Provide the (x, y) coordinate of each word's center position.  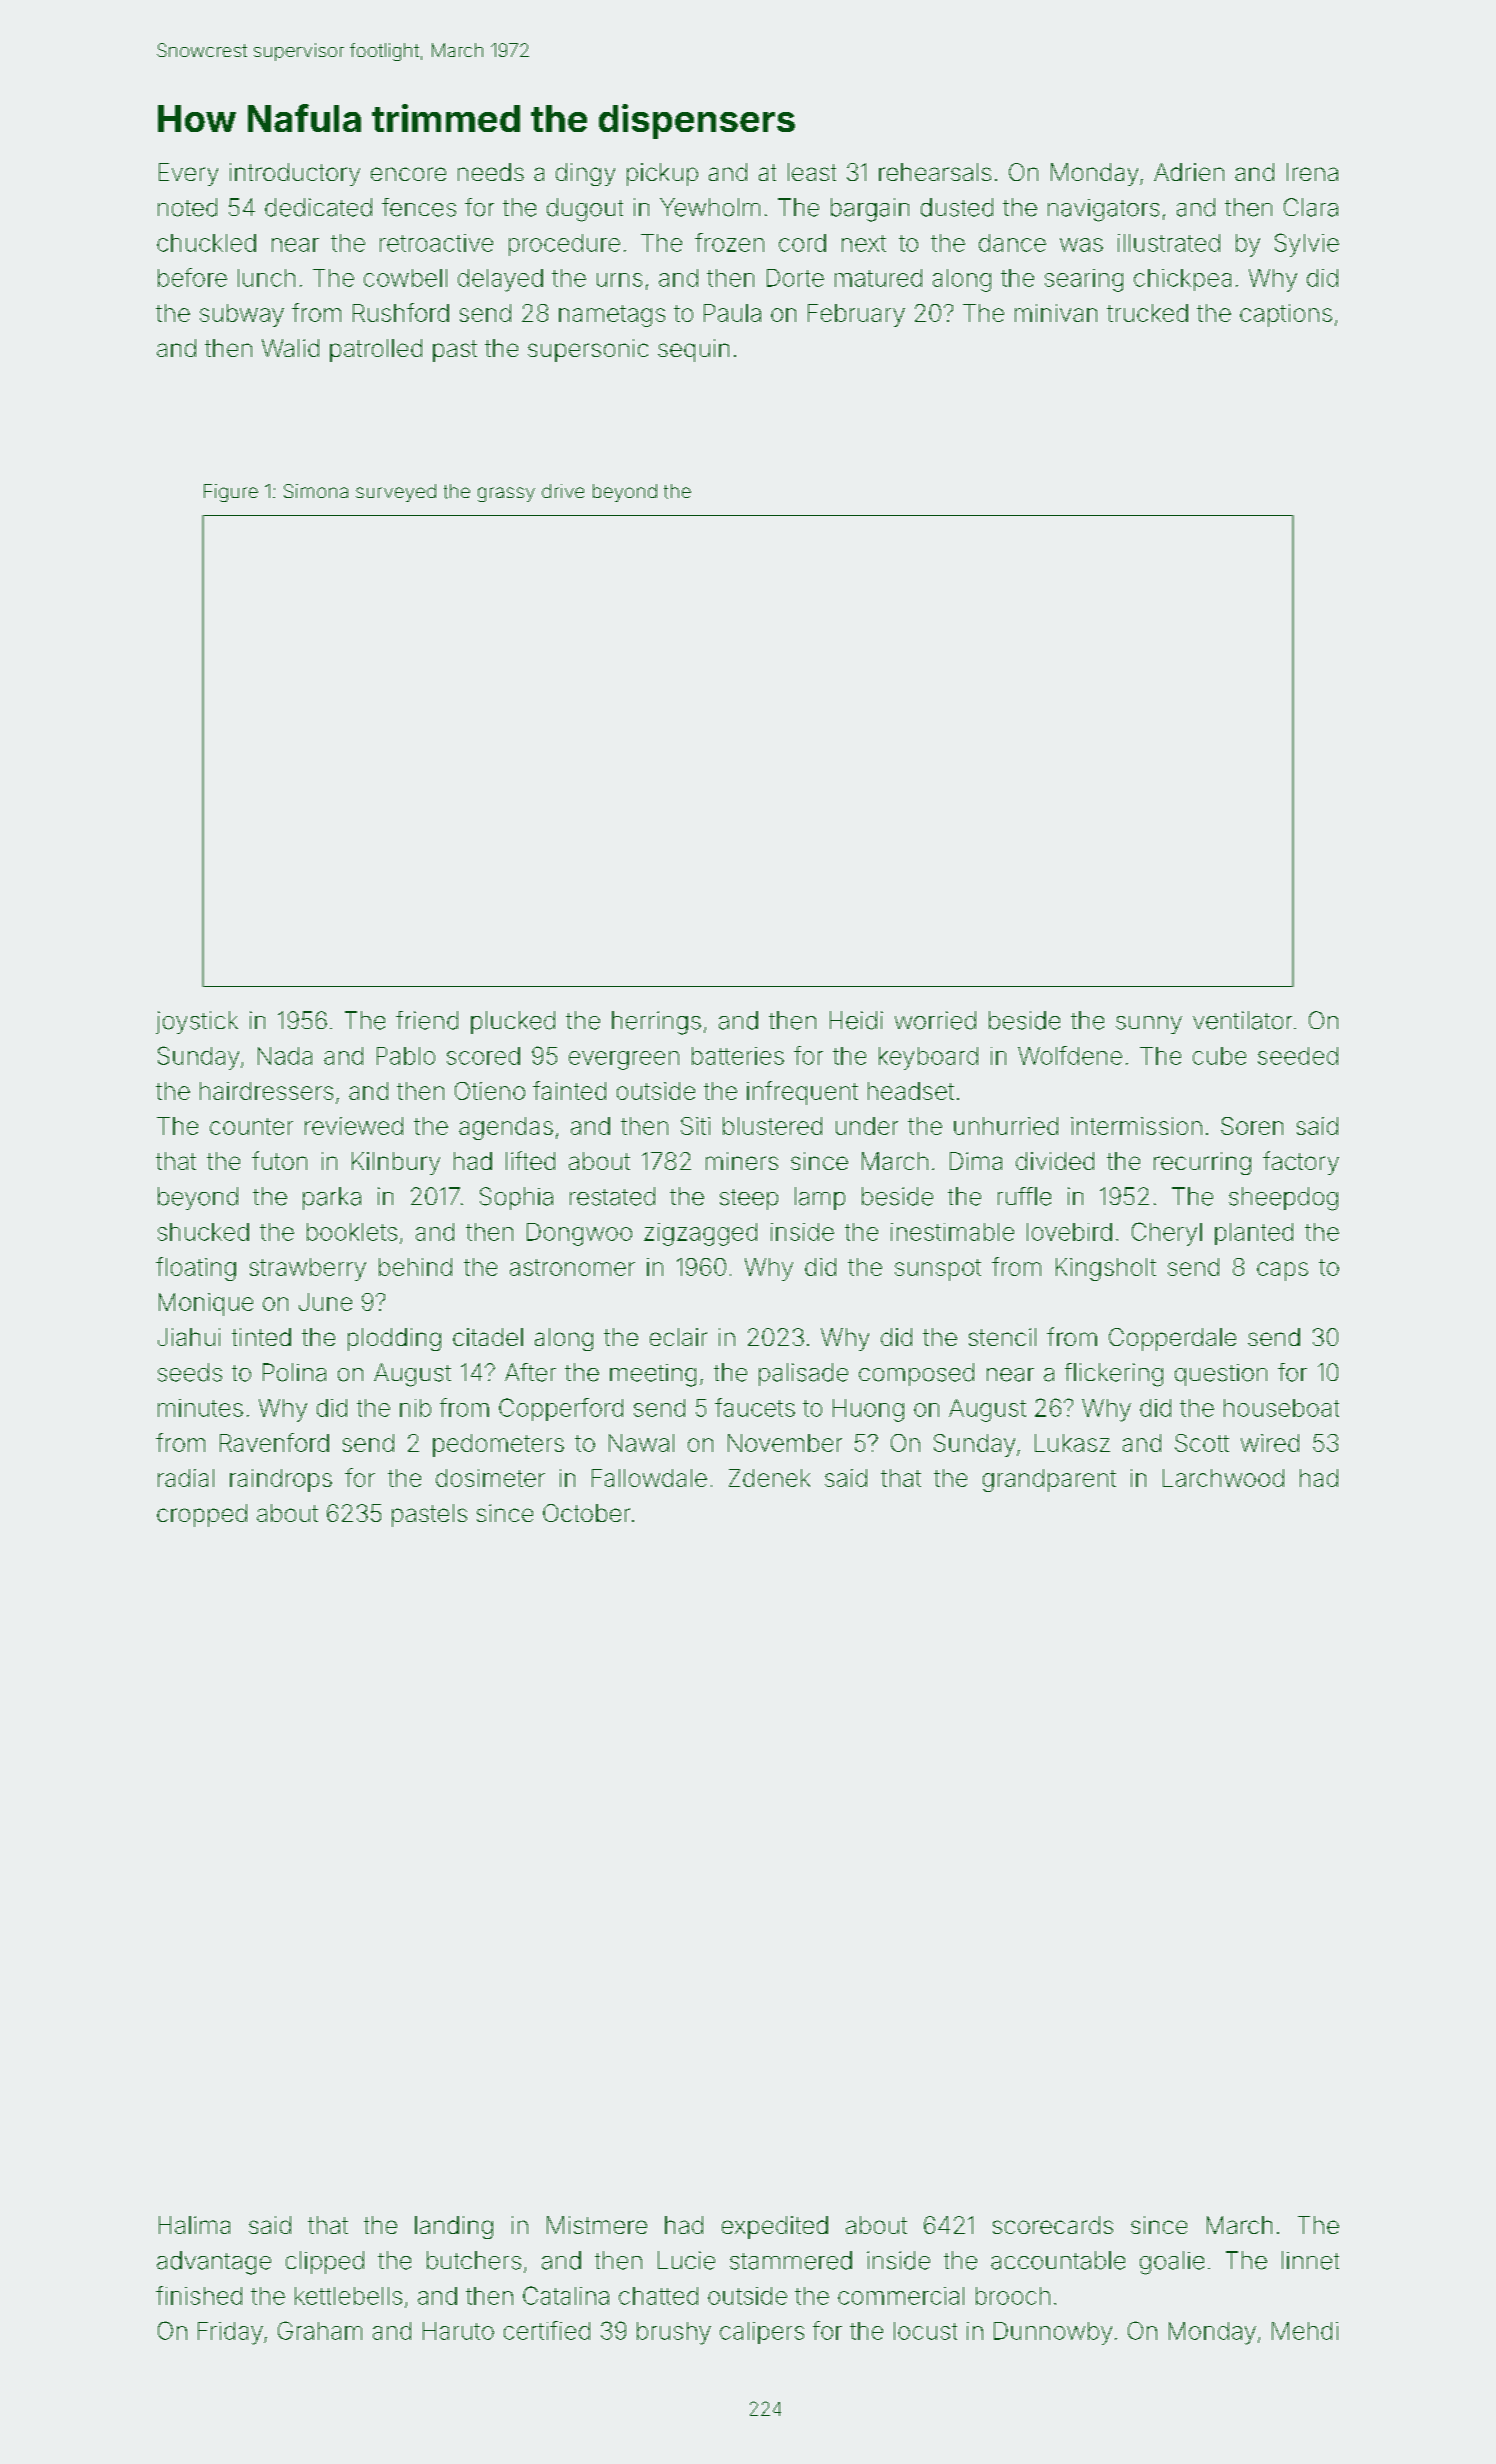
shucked (203, 1232)
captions (1286, 315)
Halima (194, 2225)
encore (408, 174)
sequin (693, 350)
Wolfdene (1070, 1055)
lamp (820, 1198)
